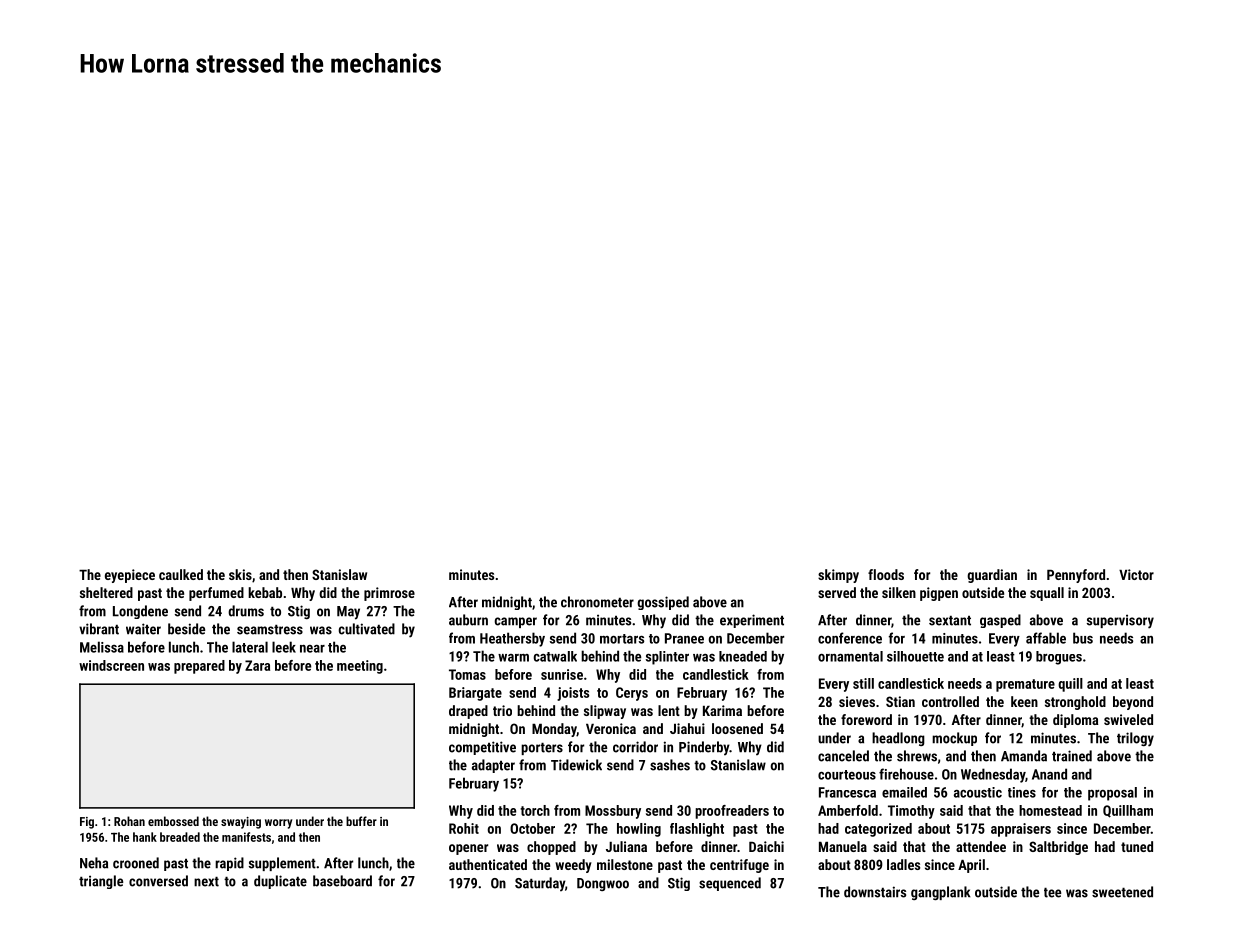 The image size is (1233, 952). I want to click on appraisers, so click(1021, 830).
